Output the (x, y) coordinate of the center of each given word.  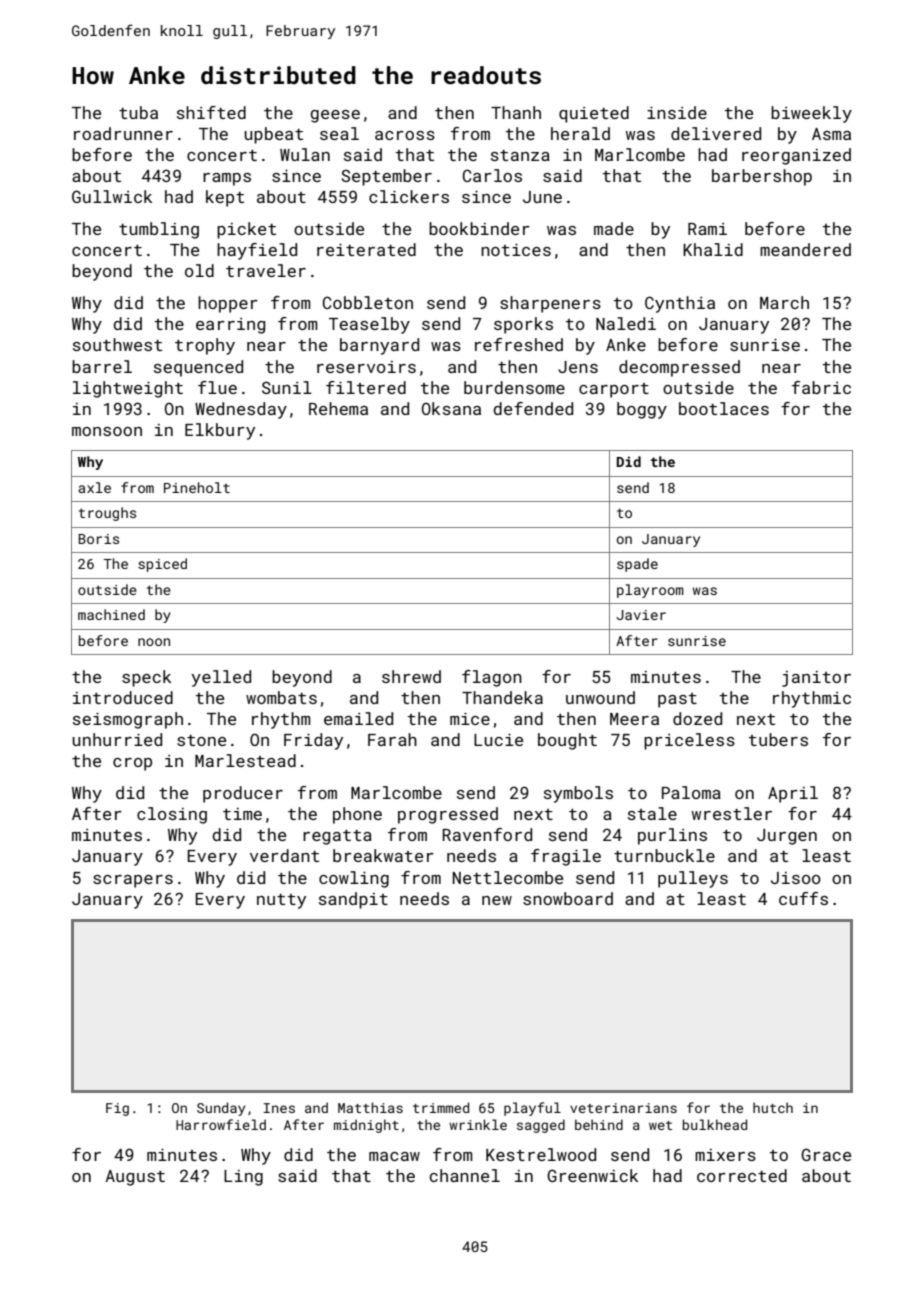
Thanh (516, 112)
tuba (138, 112)
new (497, 900)
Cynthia (680, 304)
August (135, 1178)
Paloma (691, 792)
